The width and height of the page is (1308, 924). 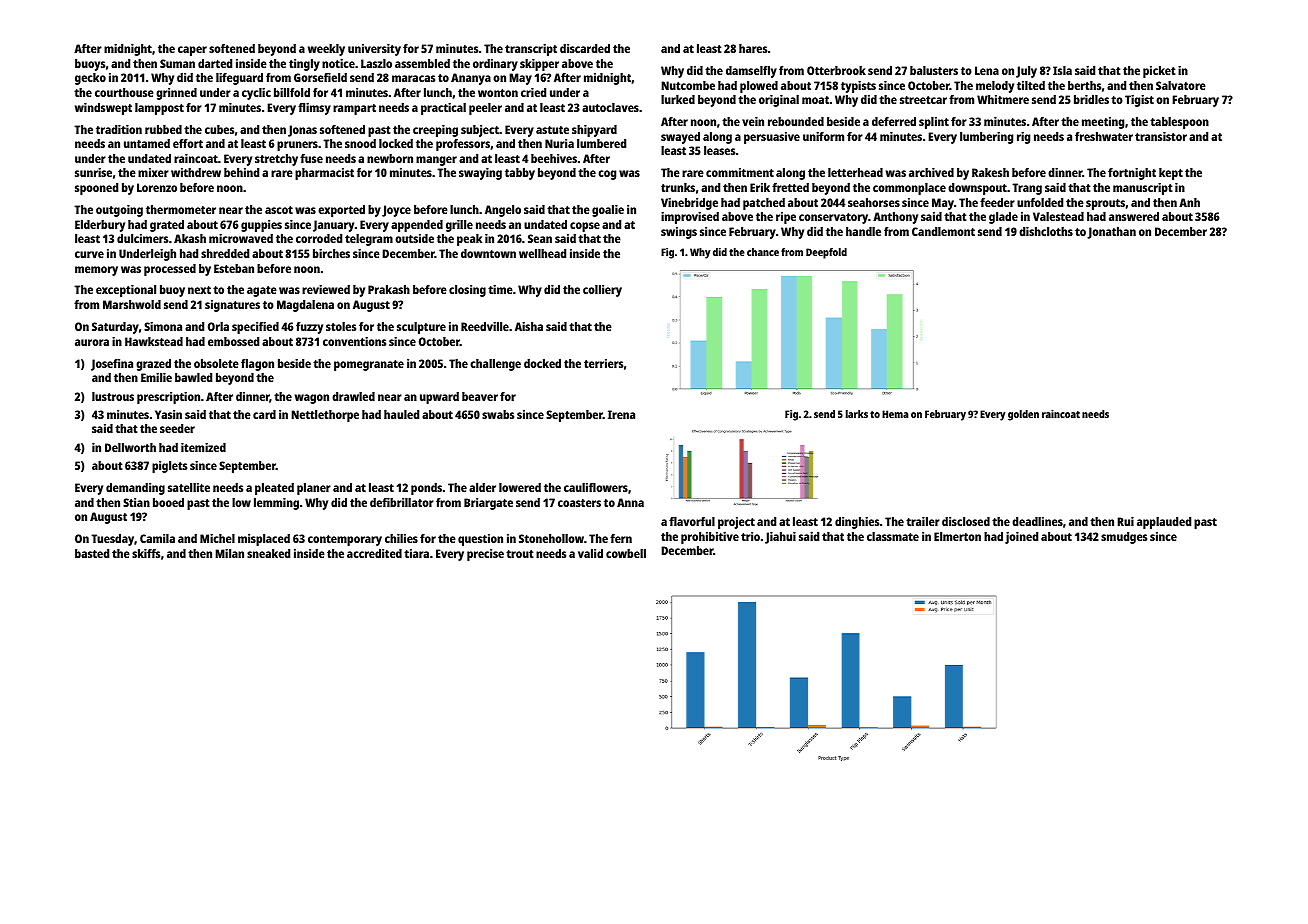 I want to click on valid, so click(x=590, y=553).
